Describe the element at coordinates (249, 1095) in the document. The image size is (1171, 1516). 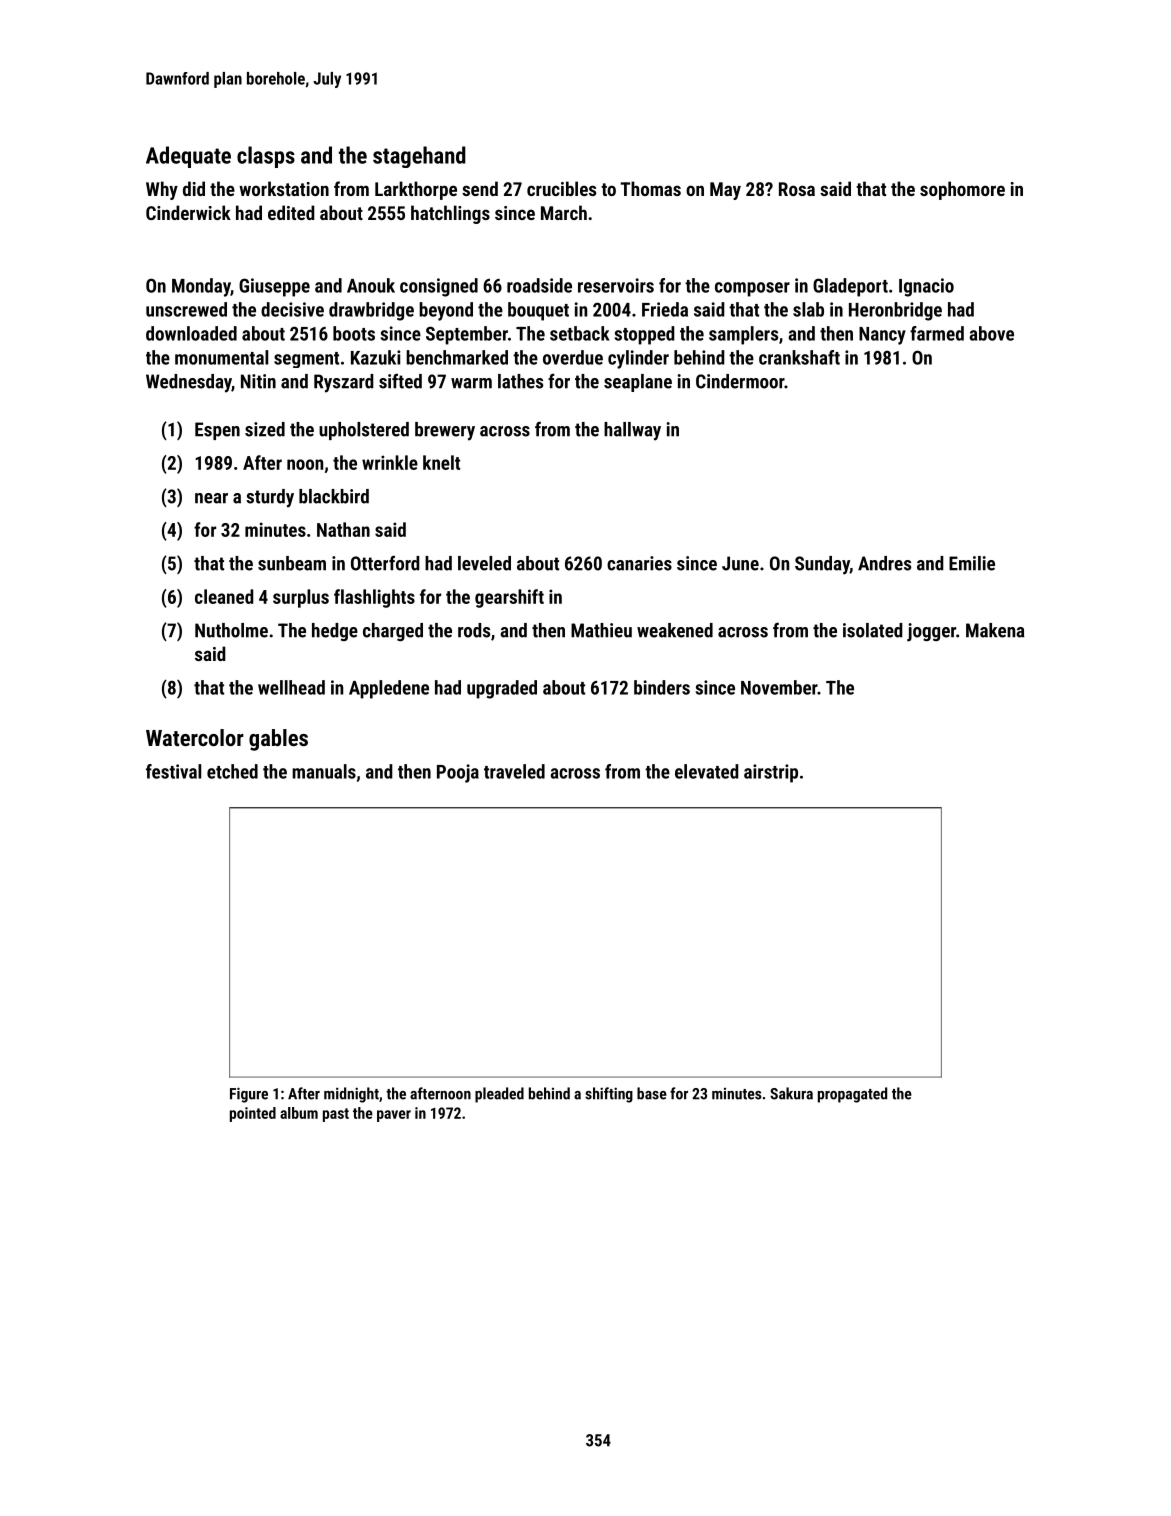
I see `Figure` at that location.
